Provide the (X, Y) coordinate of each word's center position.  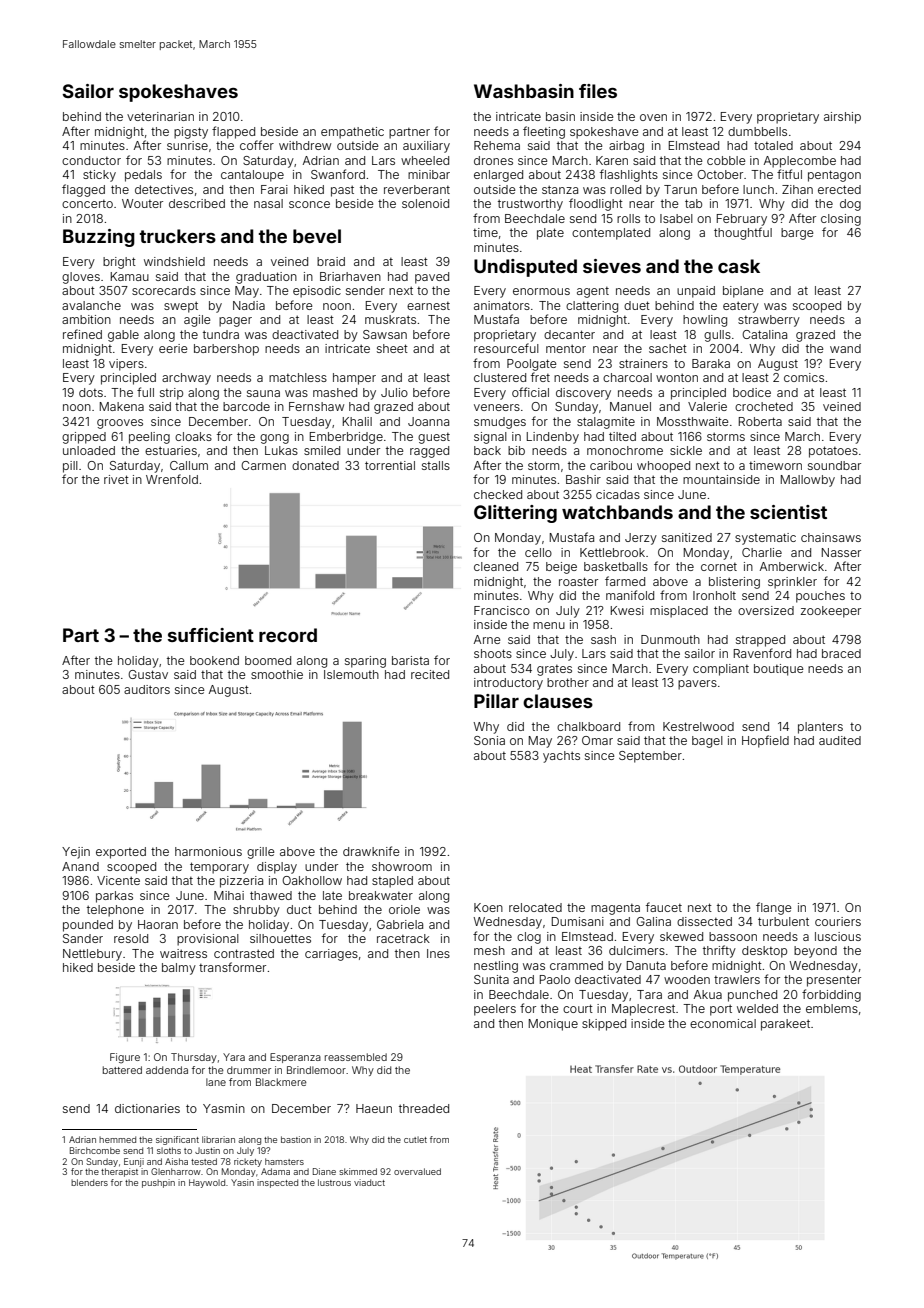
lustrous (334, 1182)
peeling (149, 438)
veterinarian (160, 116)
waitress (183, 953)
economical (723, 1023)
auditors (147, 689)
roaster (578, 581)
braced (841, 653)
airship (842, 118)
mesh (489, 950)
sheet (392, 348)
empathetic (352, 133)
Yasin (242, 1182)
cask (739, 266)
